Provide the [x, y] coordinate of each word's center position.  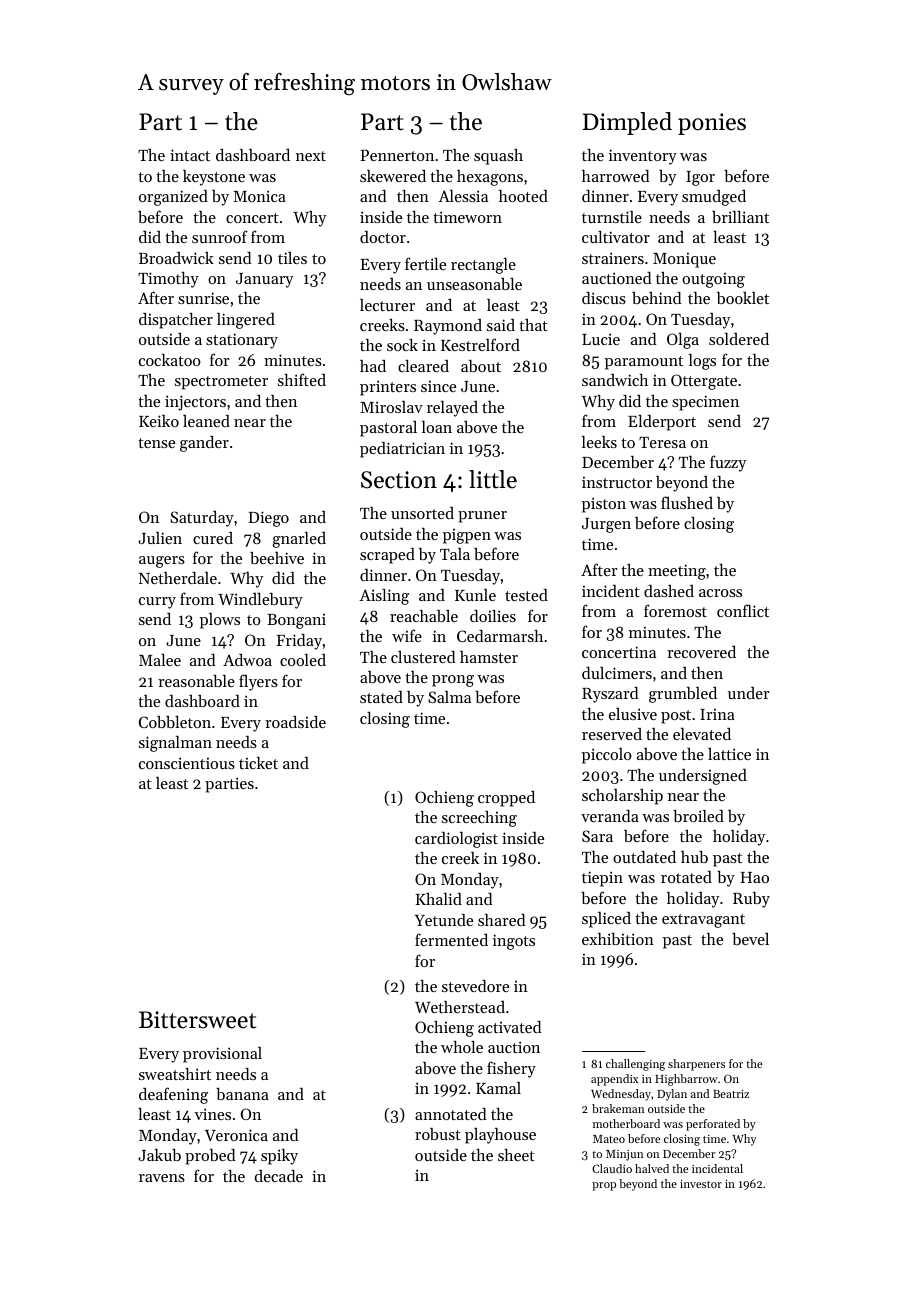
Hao [755, 877]
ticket [258, 763]
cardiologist [456, 840]
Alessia [463, 196]
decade [278, 1176]
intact [190, 155]
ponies [712, 124]
